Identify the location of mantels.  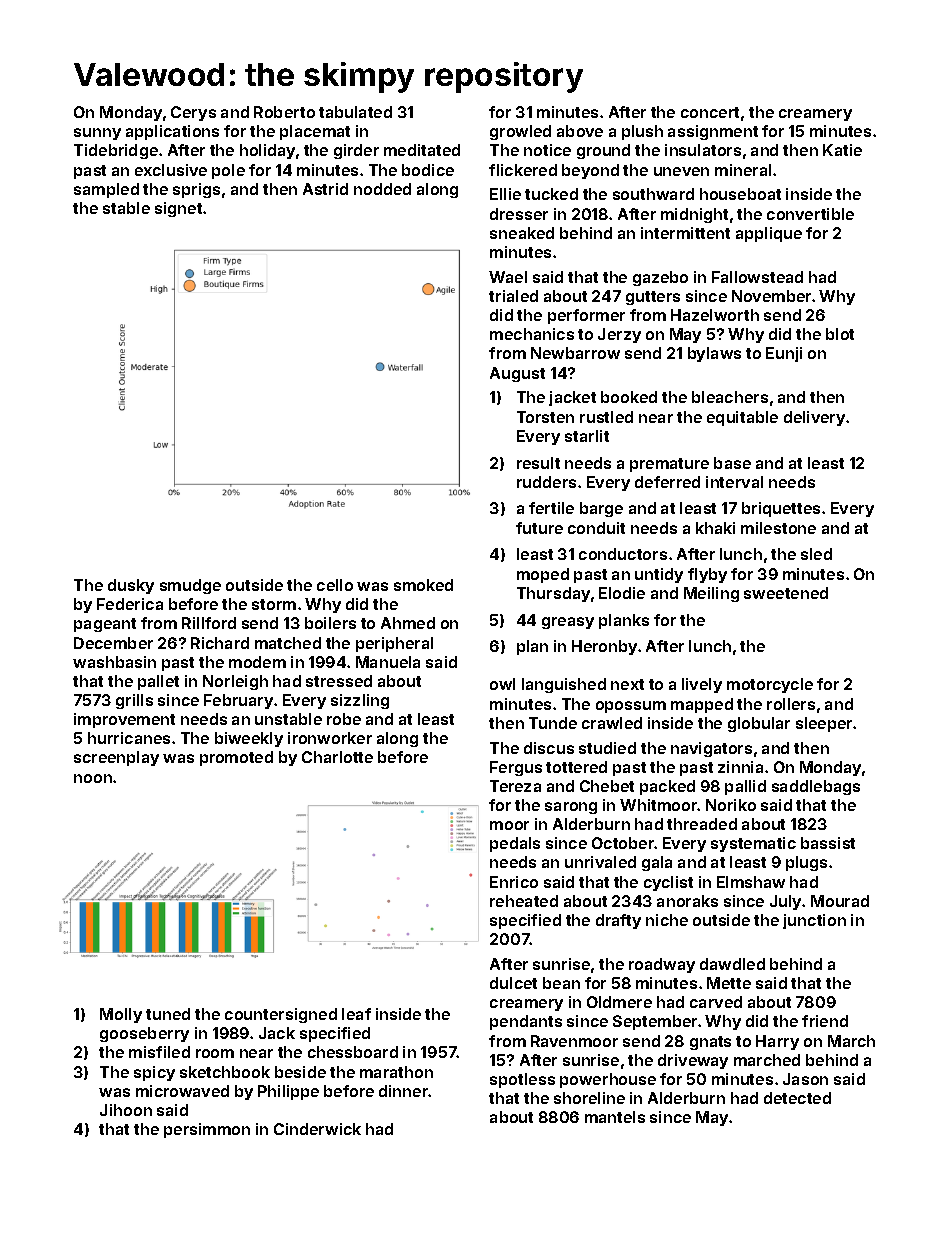
(615, 1117).
